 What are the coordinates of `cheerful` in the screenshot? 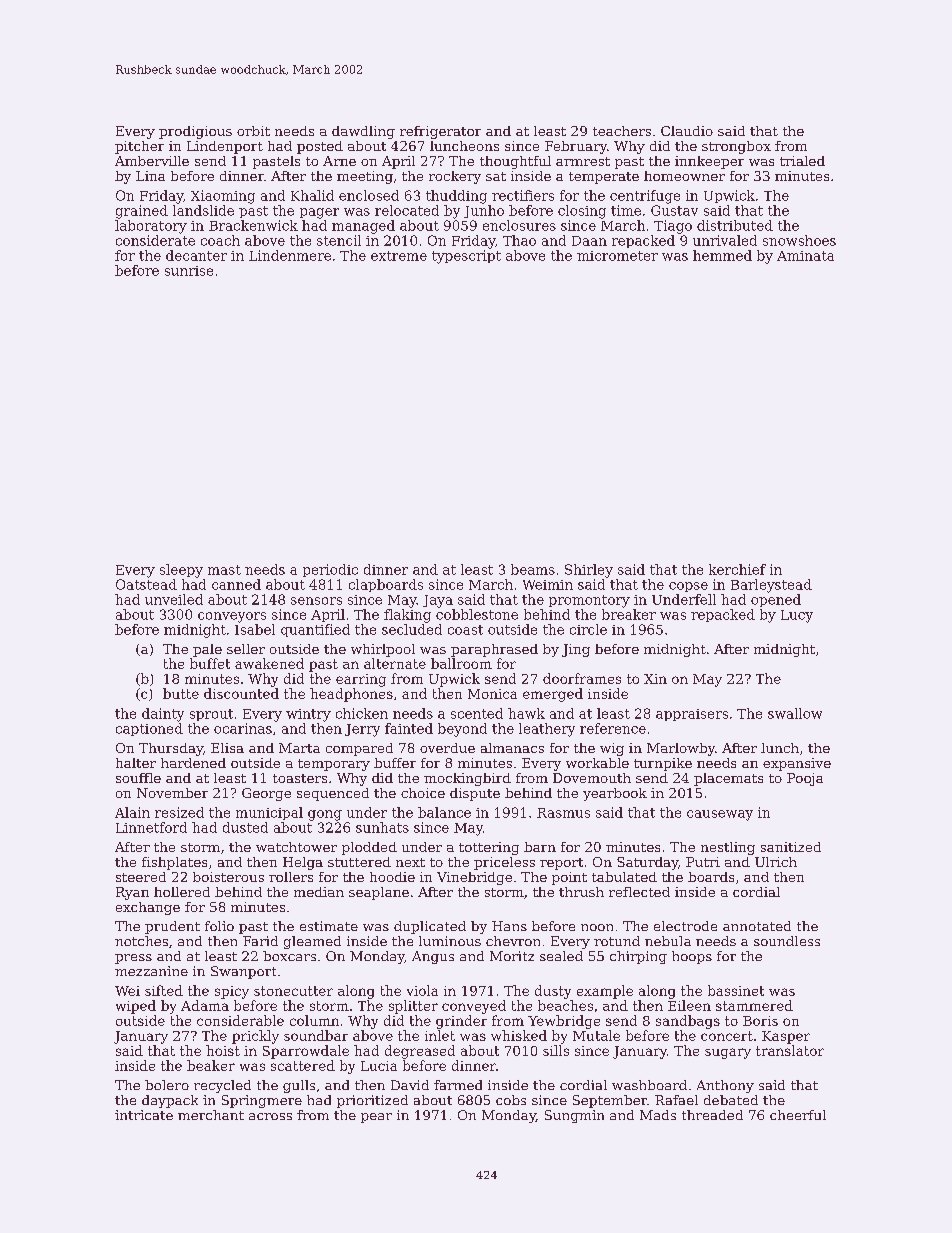 It's located at (798, 1115).
